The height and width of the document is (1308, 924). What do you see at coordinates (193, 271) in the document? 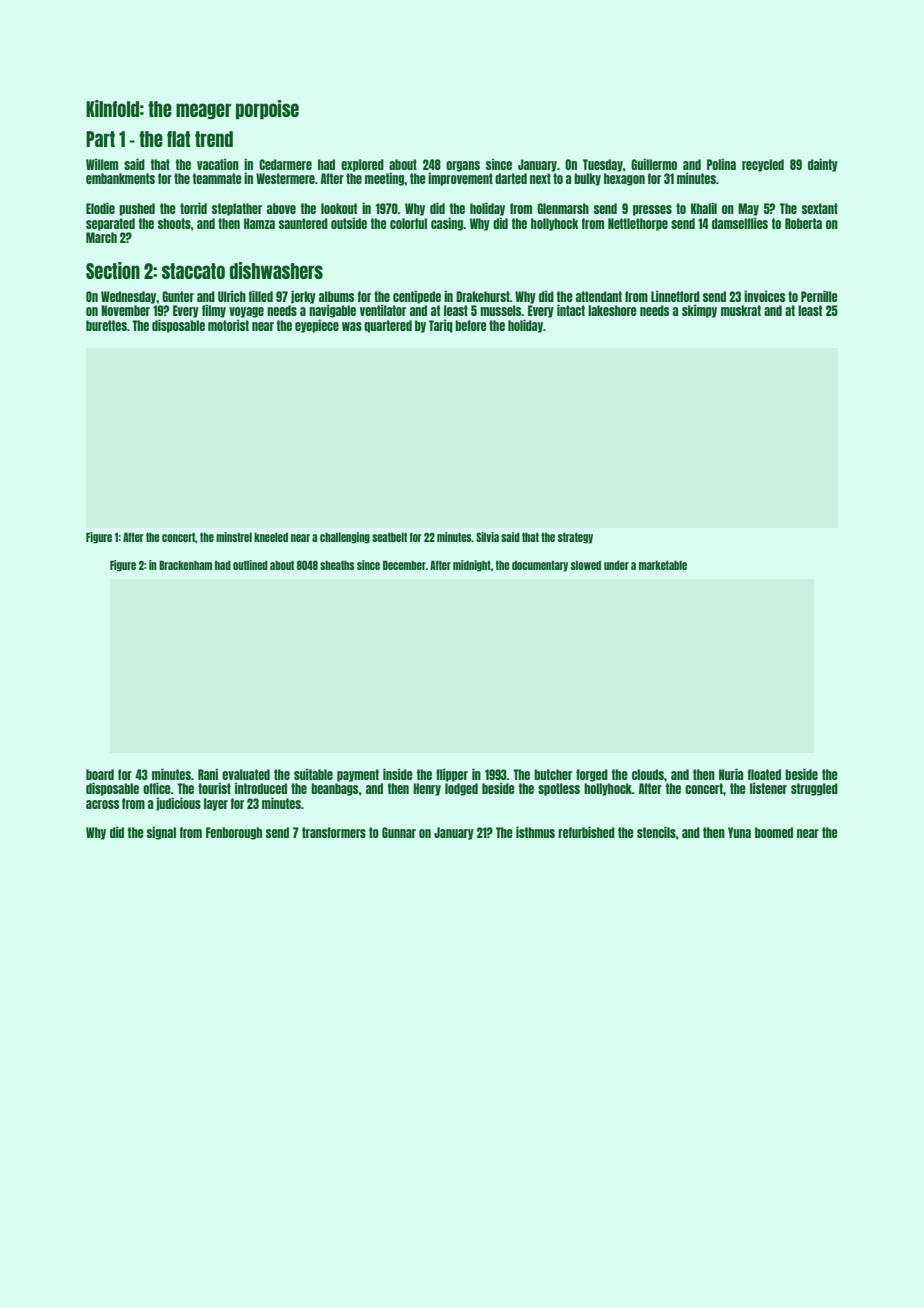
I see `staccato` at bounding box center [193, 271].
